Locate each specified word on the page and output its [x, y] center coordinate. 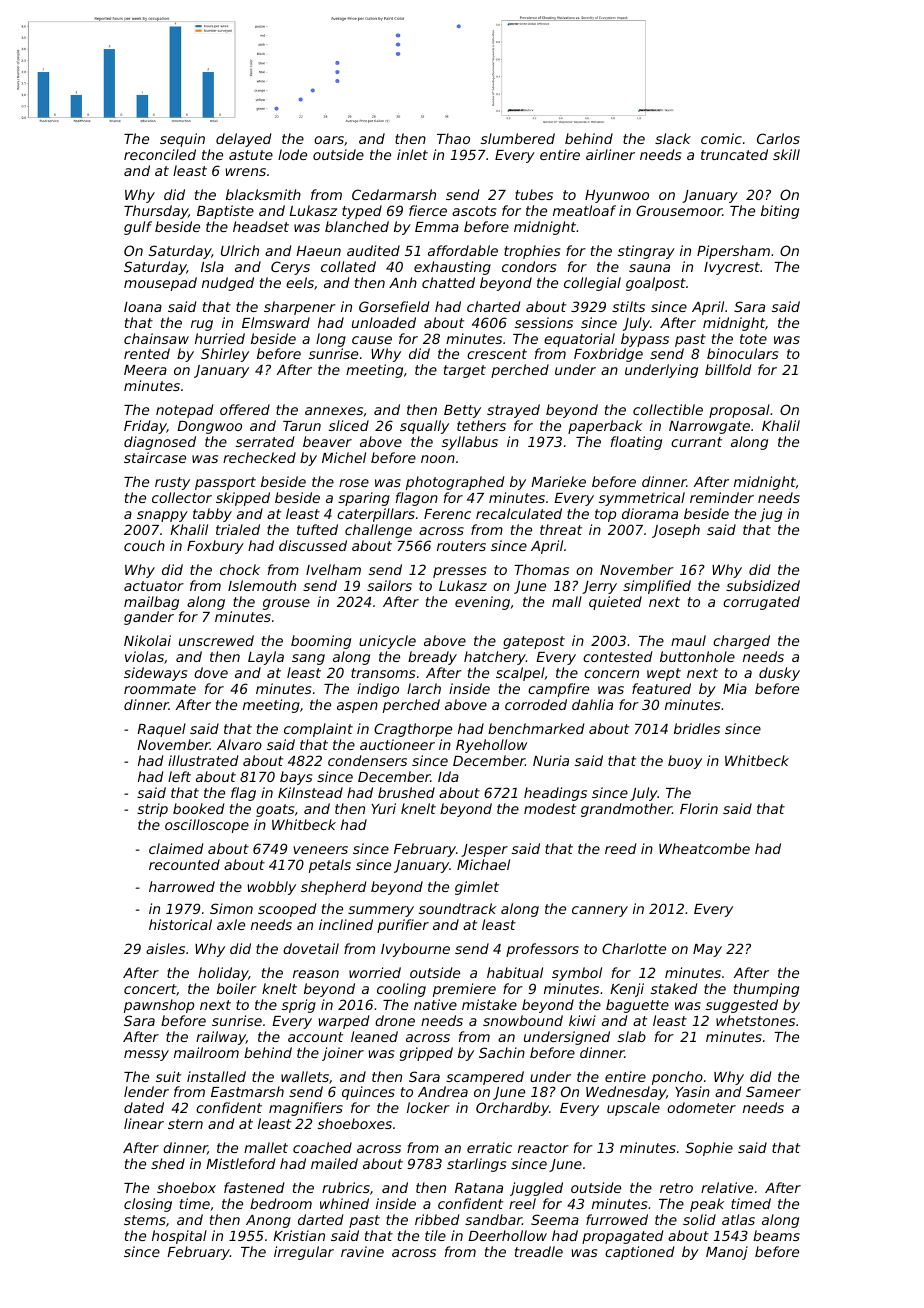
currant [696, 442]
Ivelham [333, 569]
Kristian [299, 1235]
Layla [266, 658]
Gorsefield [394, 306]
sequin [182, 140]
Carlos [778, 138]
